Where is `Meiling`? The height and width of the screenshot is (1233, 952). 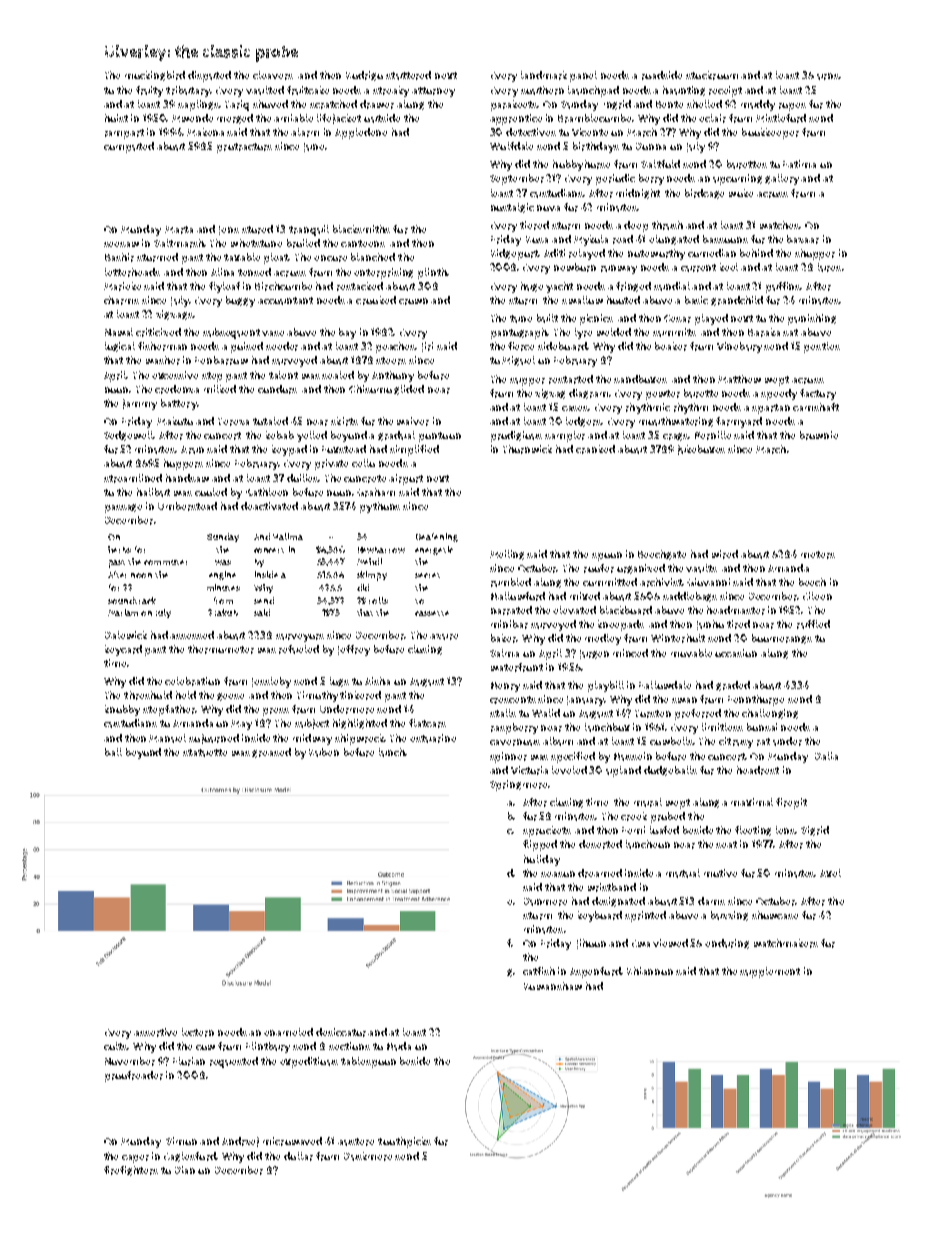
Meiling is located at coordinates (507, 555).
